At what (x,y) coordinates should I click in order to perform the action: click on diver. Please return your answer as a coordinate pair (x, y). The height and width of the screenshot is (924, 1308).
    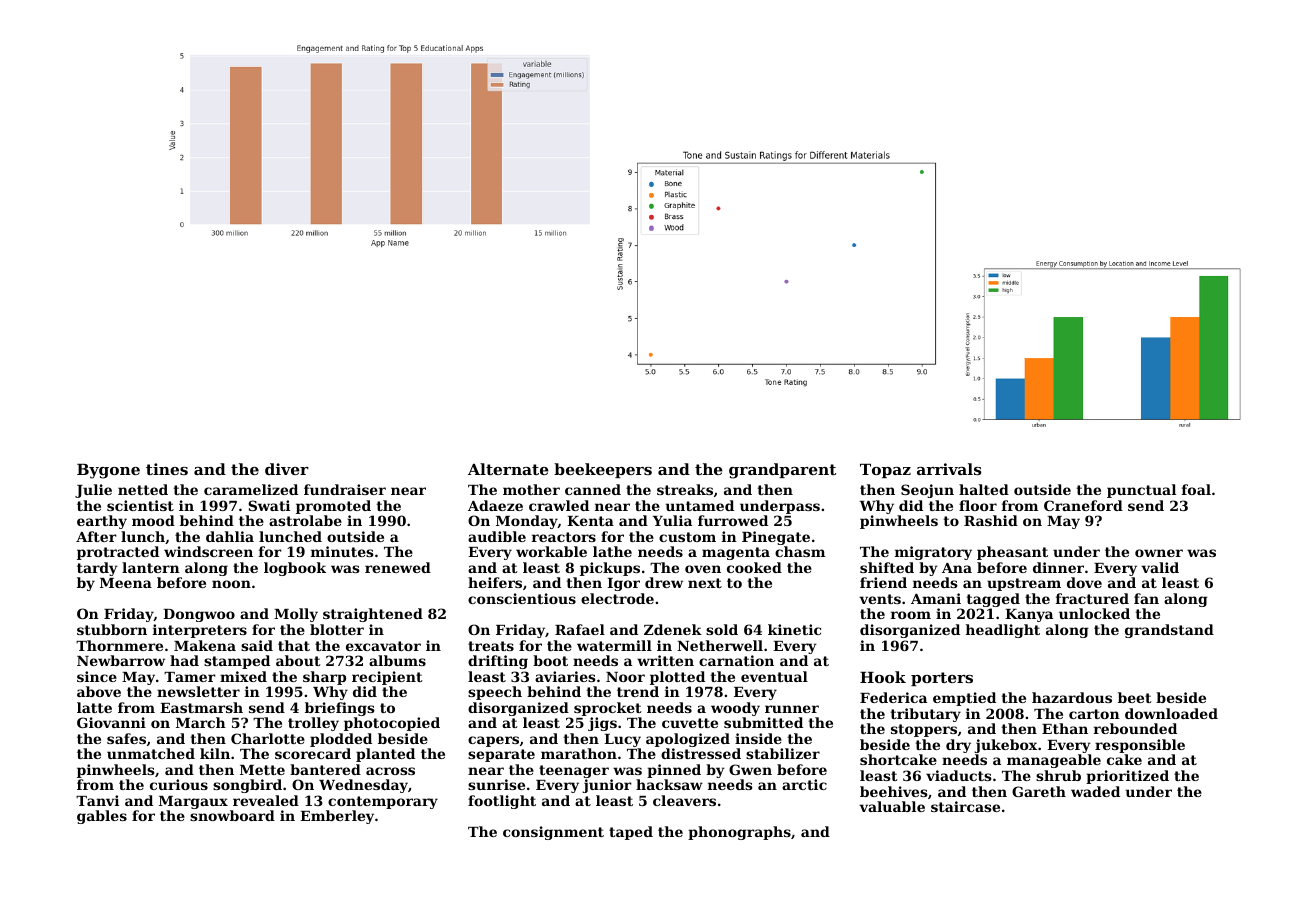
    Looking at the image, I should click on (287, 469).
